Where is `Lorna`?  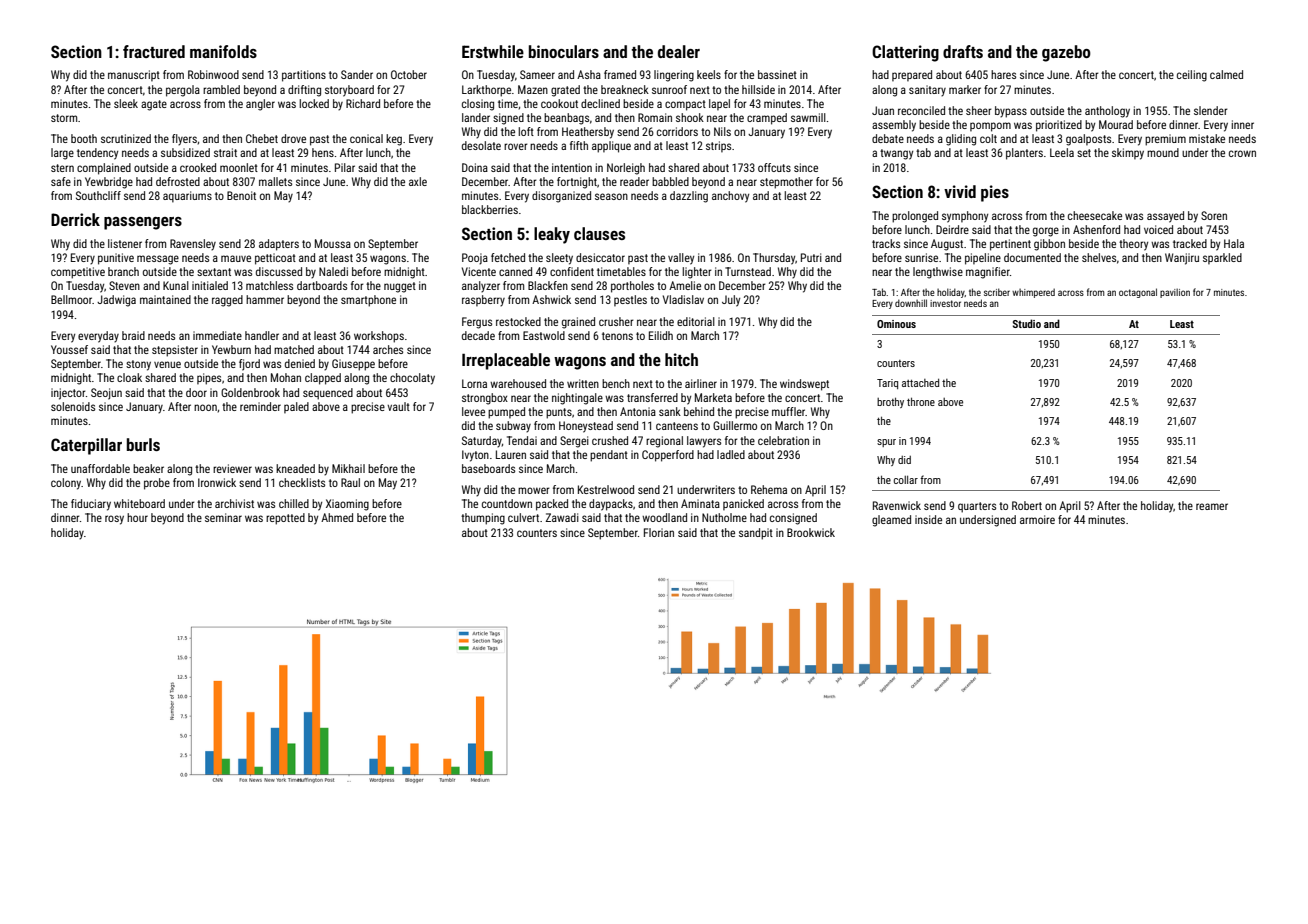 Lorna is located at coordinates (474, 383).
